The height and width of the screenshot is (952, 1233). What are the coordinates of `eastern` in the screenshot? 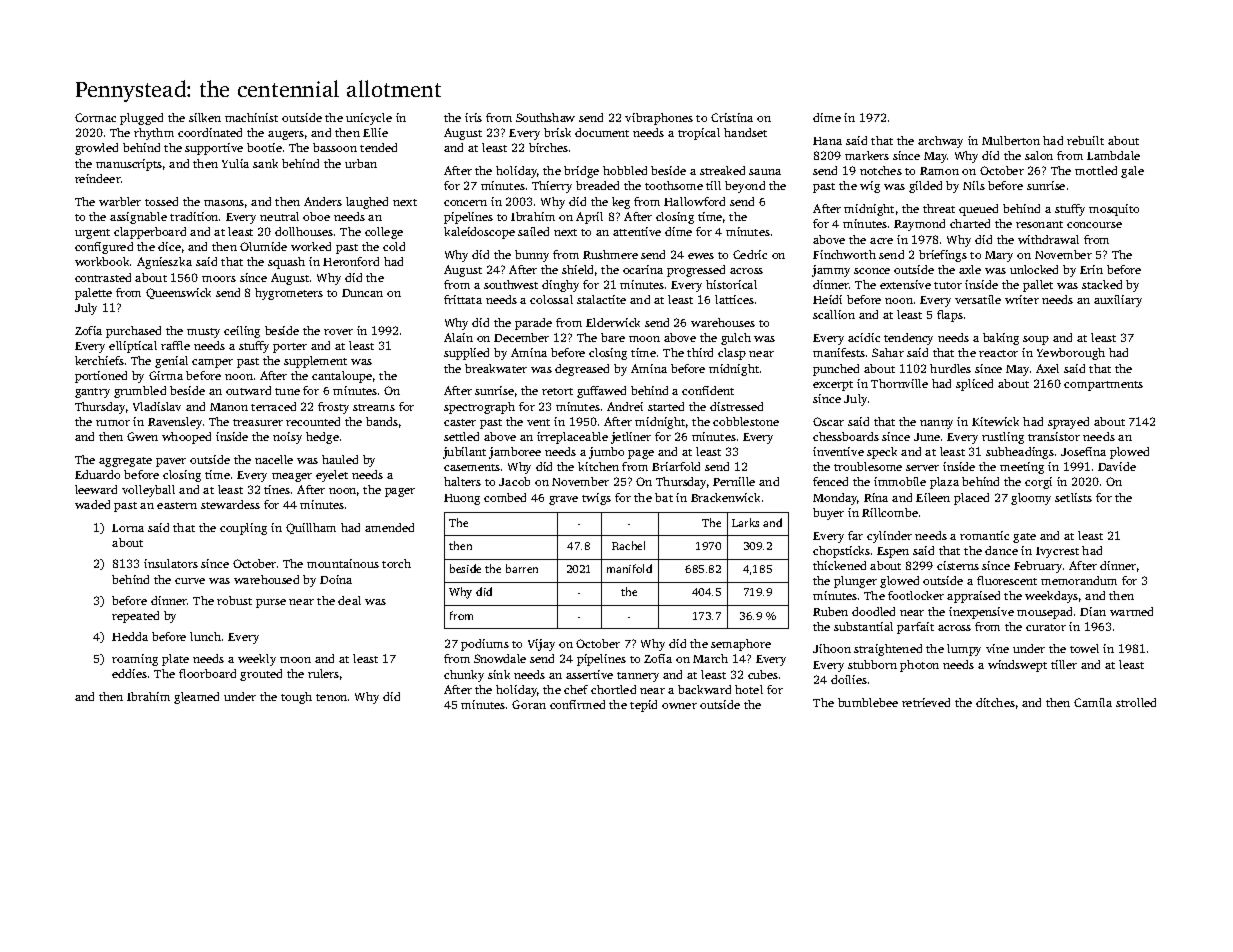 It's located at (177, 505).
